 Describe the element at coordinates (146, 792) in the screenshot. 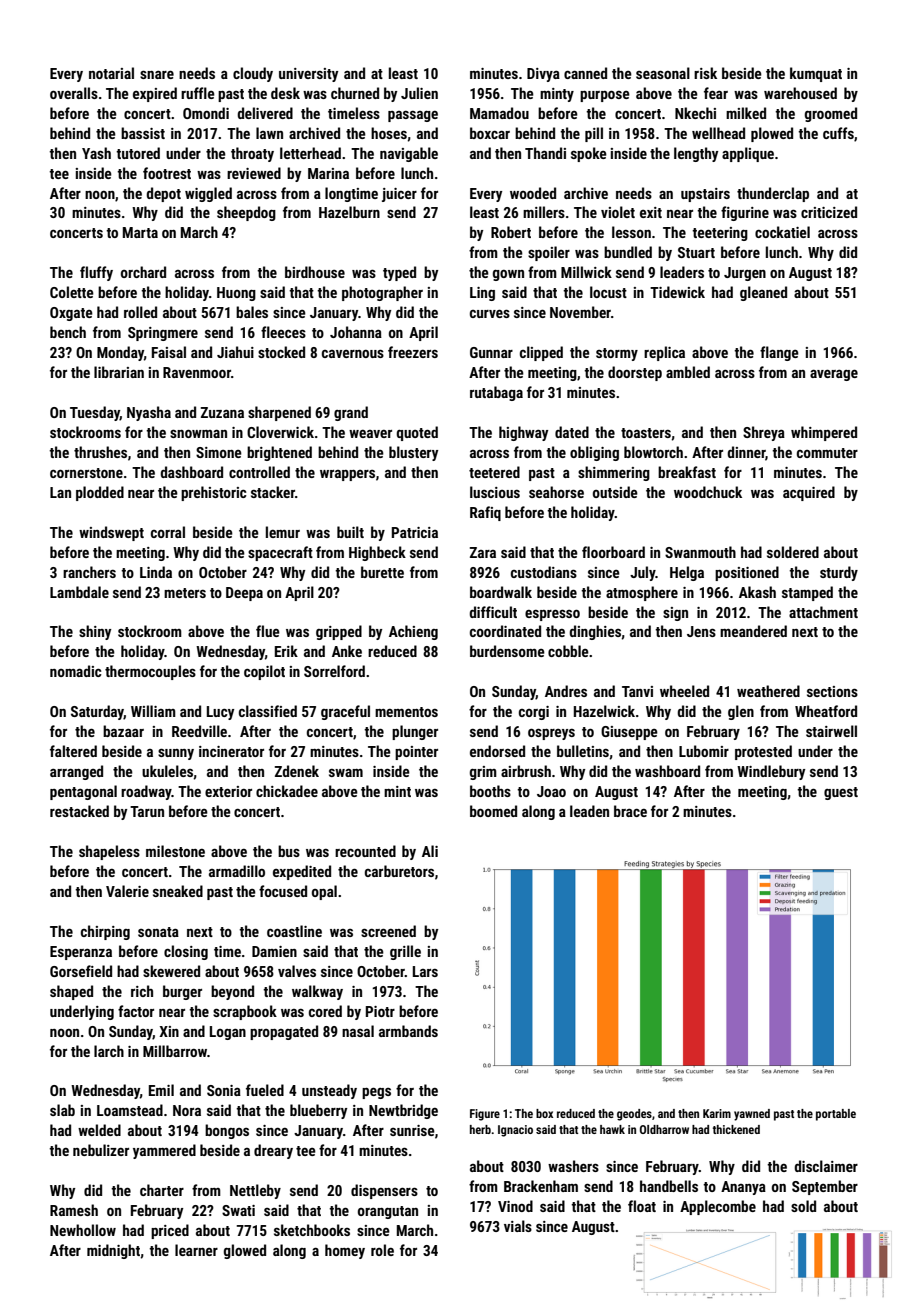

I see `roadway` at that location.
